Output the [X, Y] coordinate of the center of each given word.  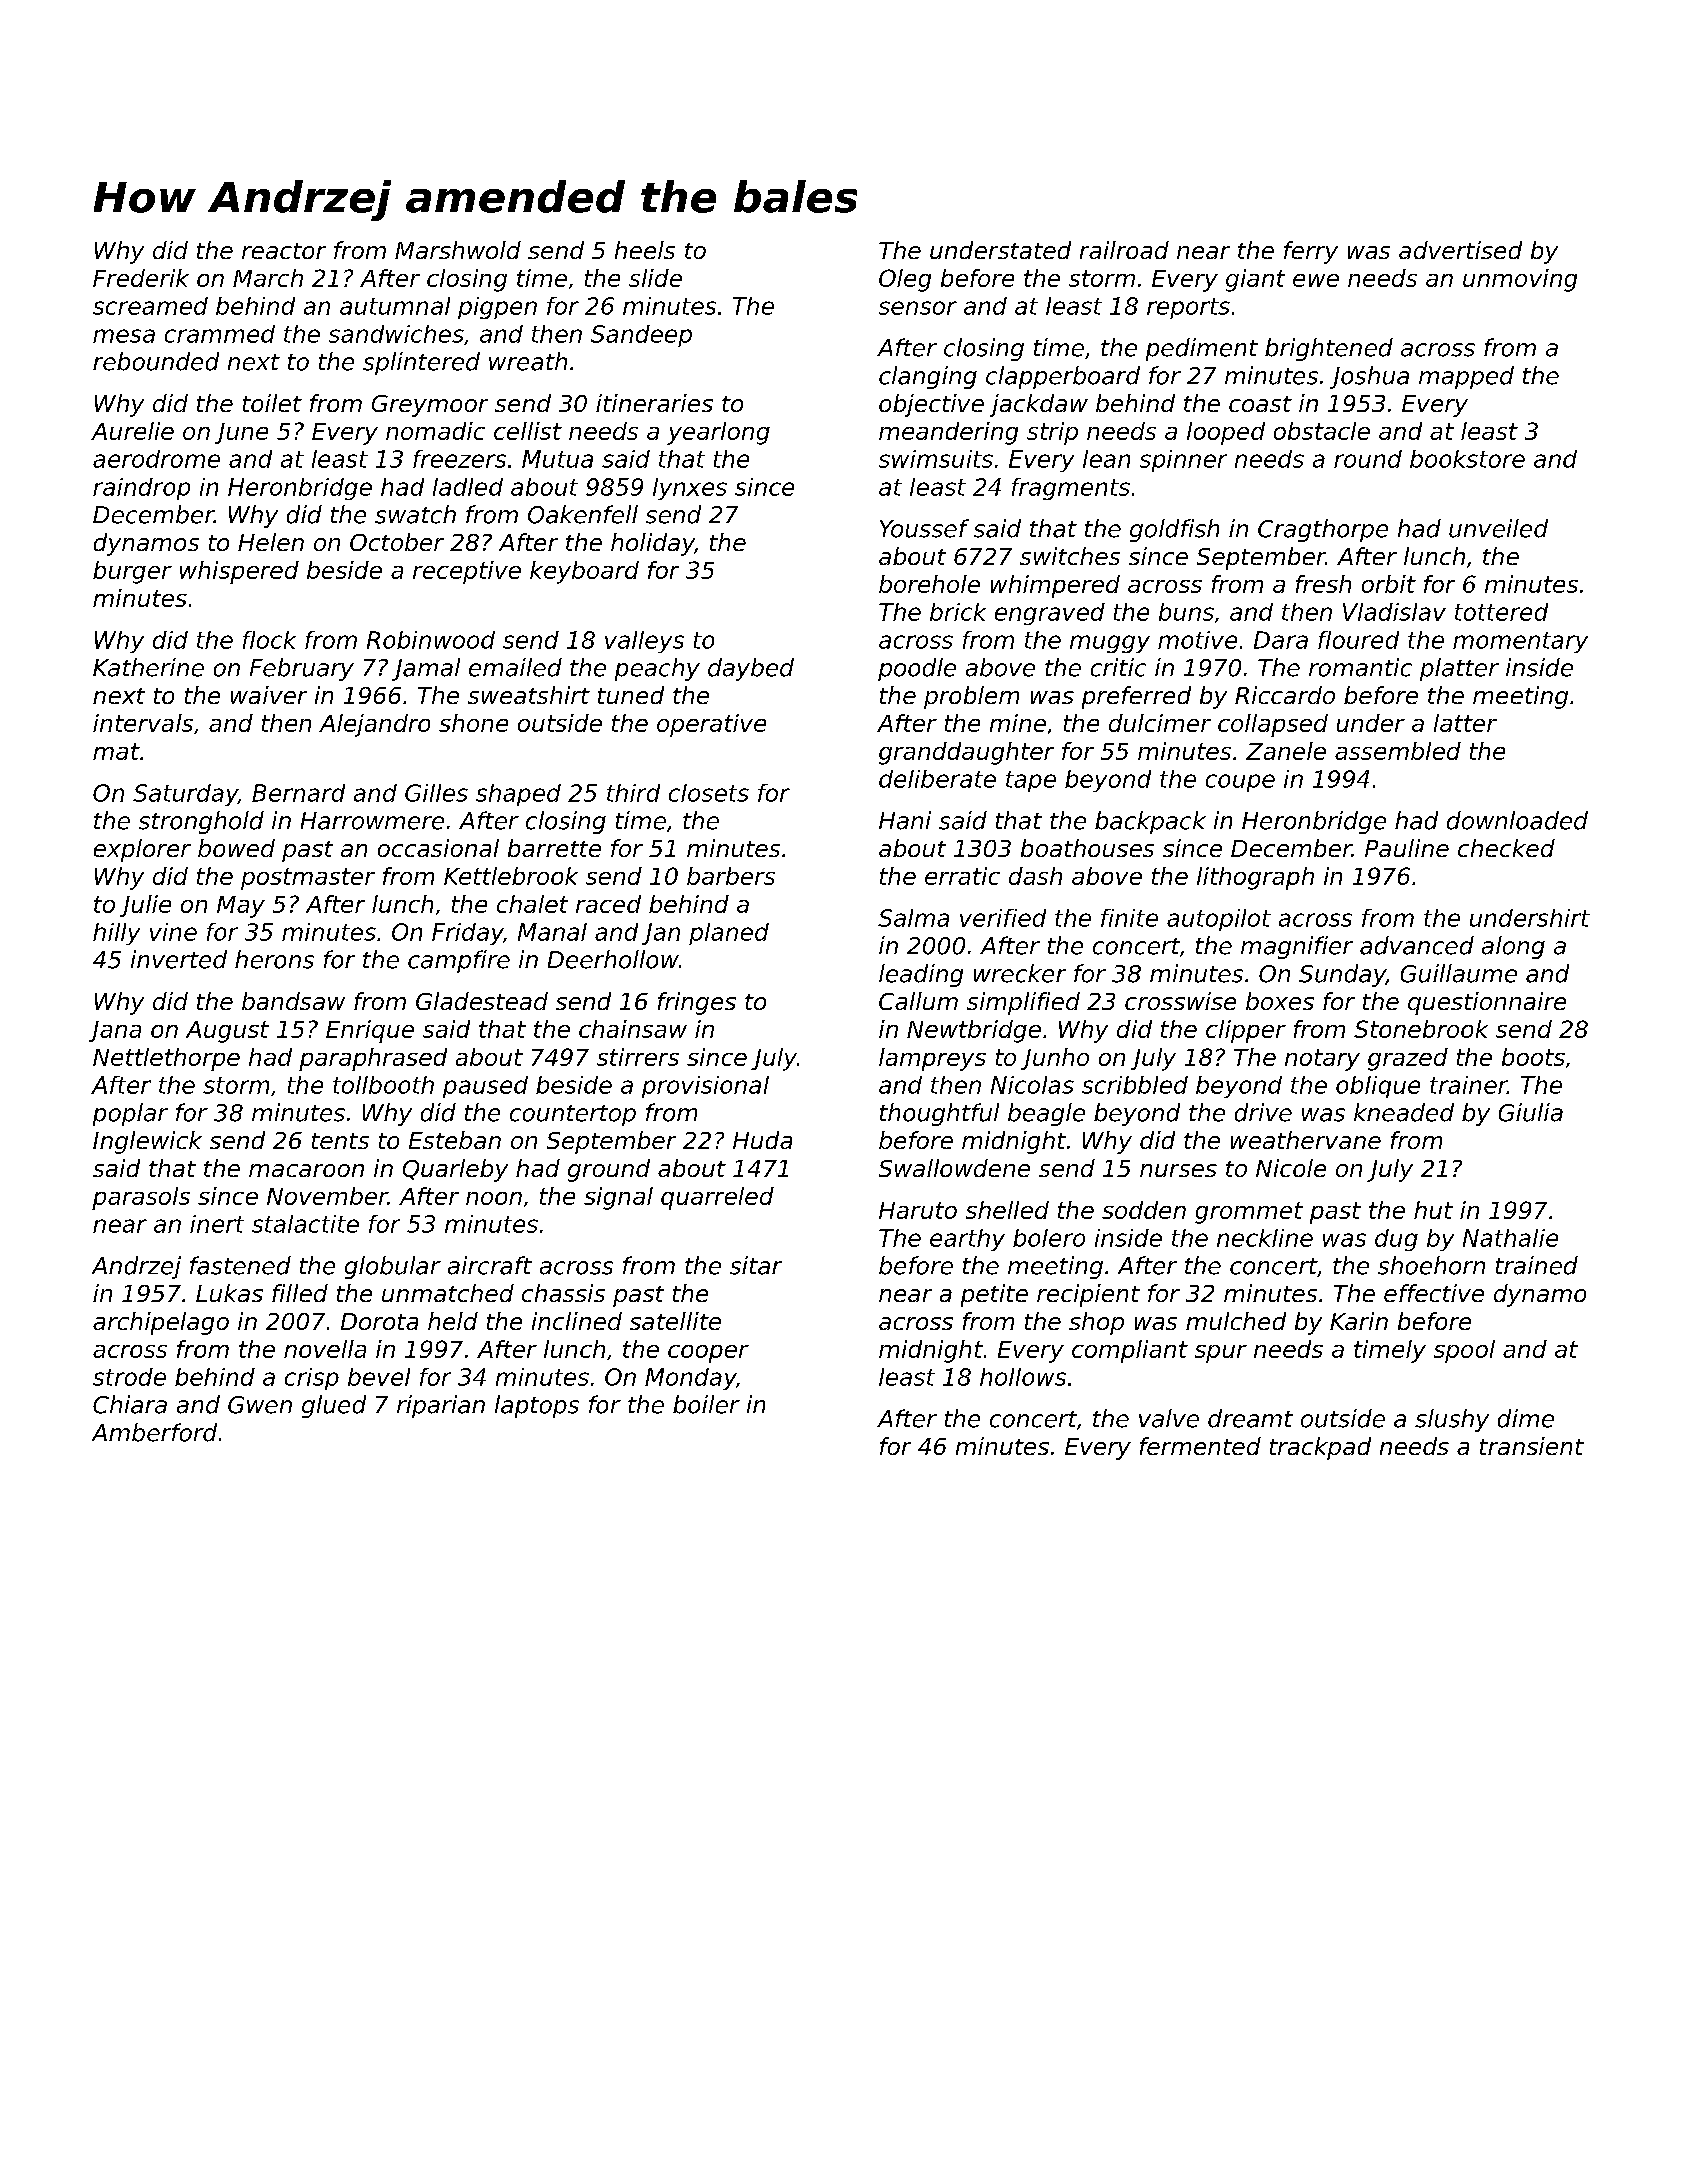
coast [1260, 404]
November [327, 1196]
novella [325, 1349]
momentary [1520, 642]
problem [971, 697]
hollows [1023, 1377]
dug [1396, 1240]
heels [645, 250]
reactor [284, 251]
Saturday [185, 795]
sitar [756, 1265]
